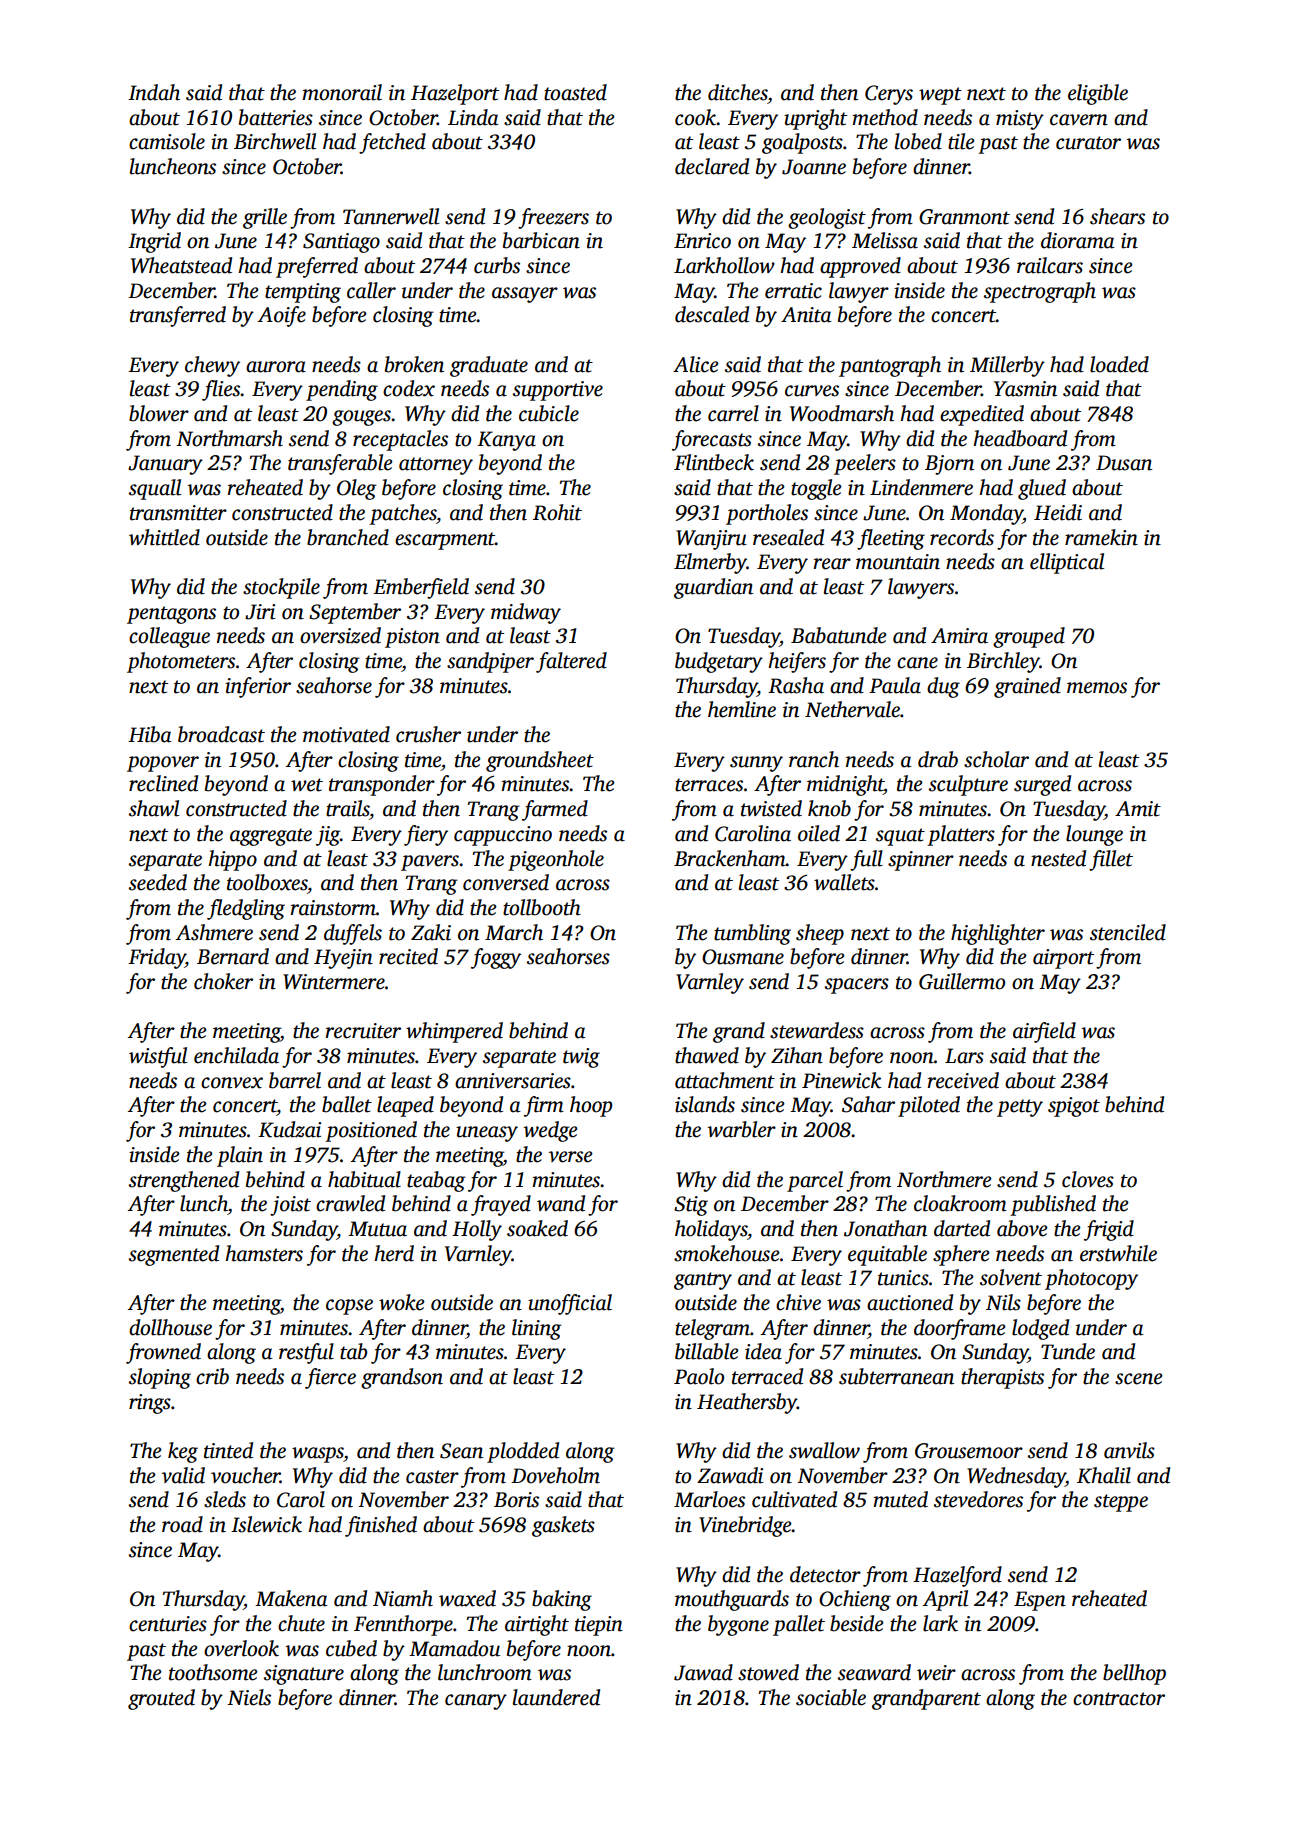 This screenshot has height=1838, width=1300. I want to click on Zihan, so click(797, 1055).
